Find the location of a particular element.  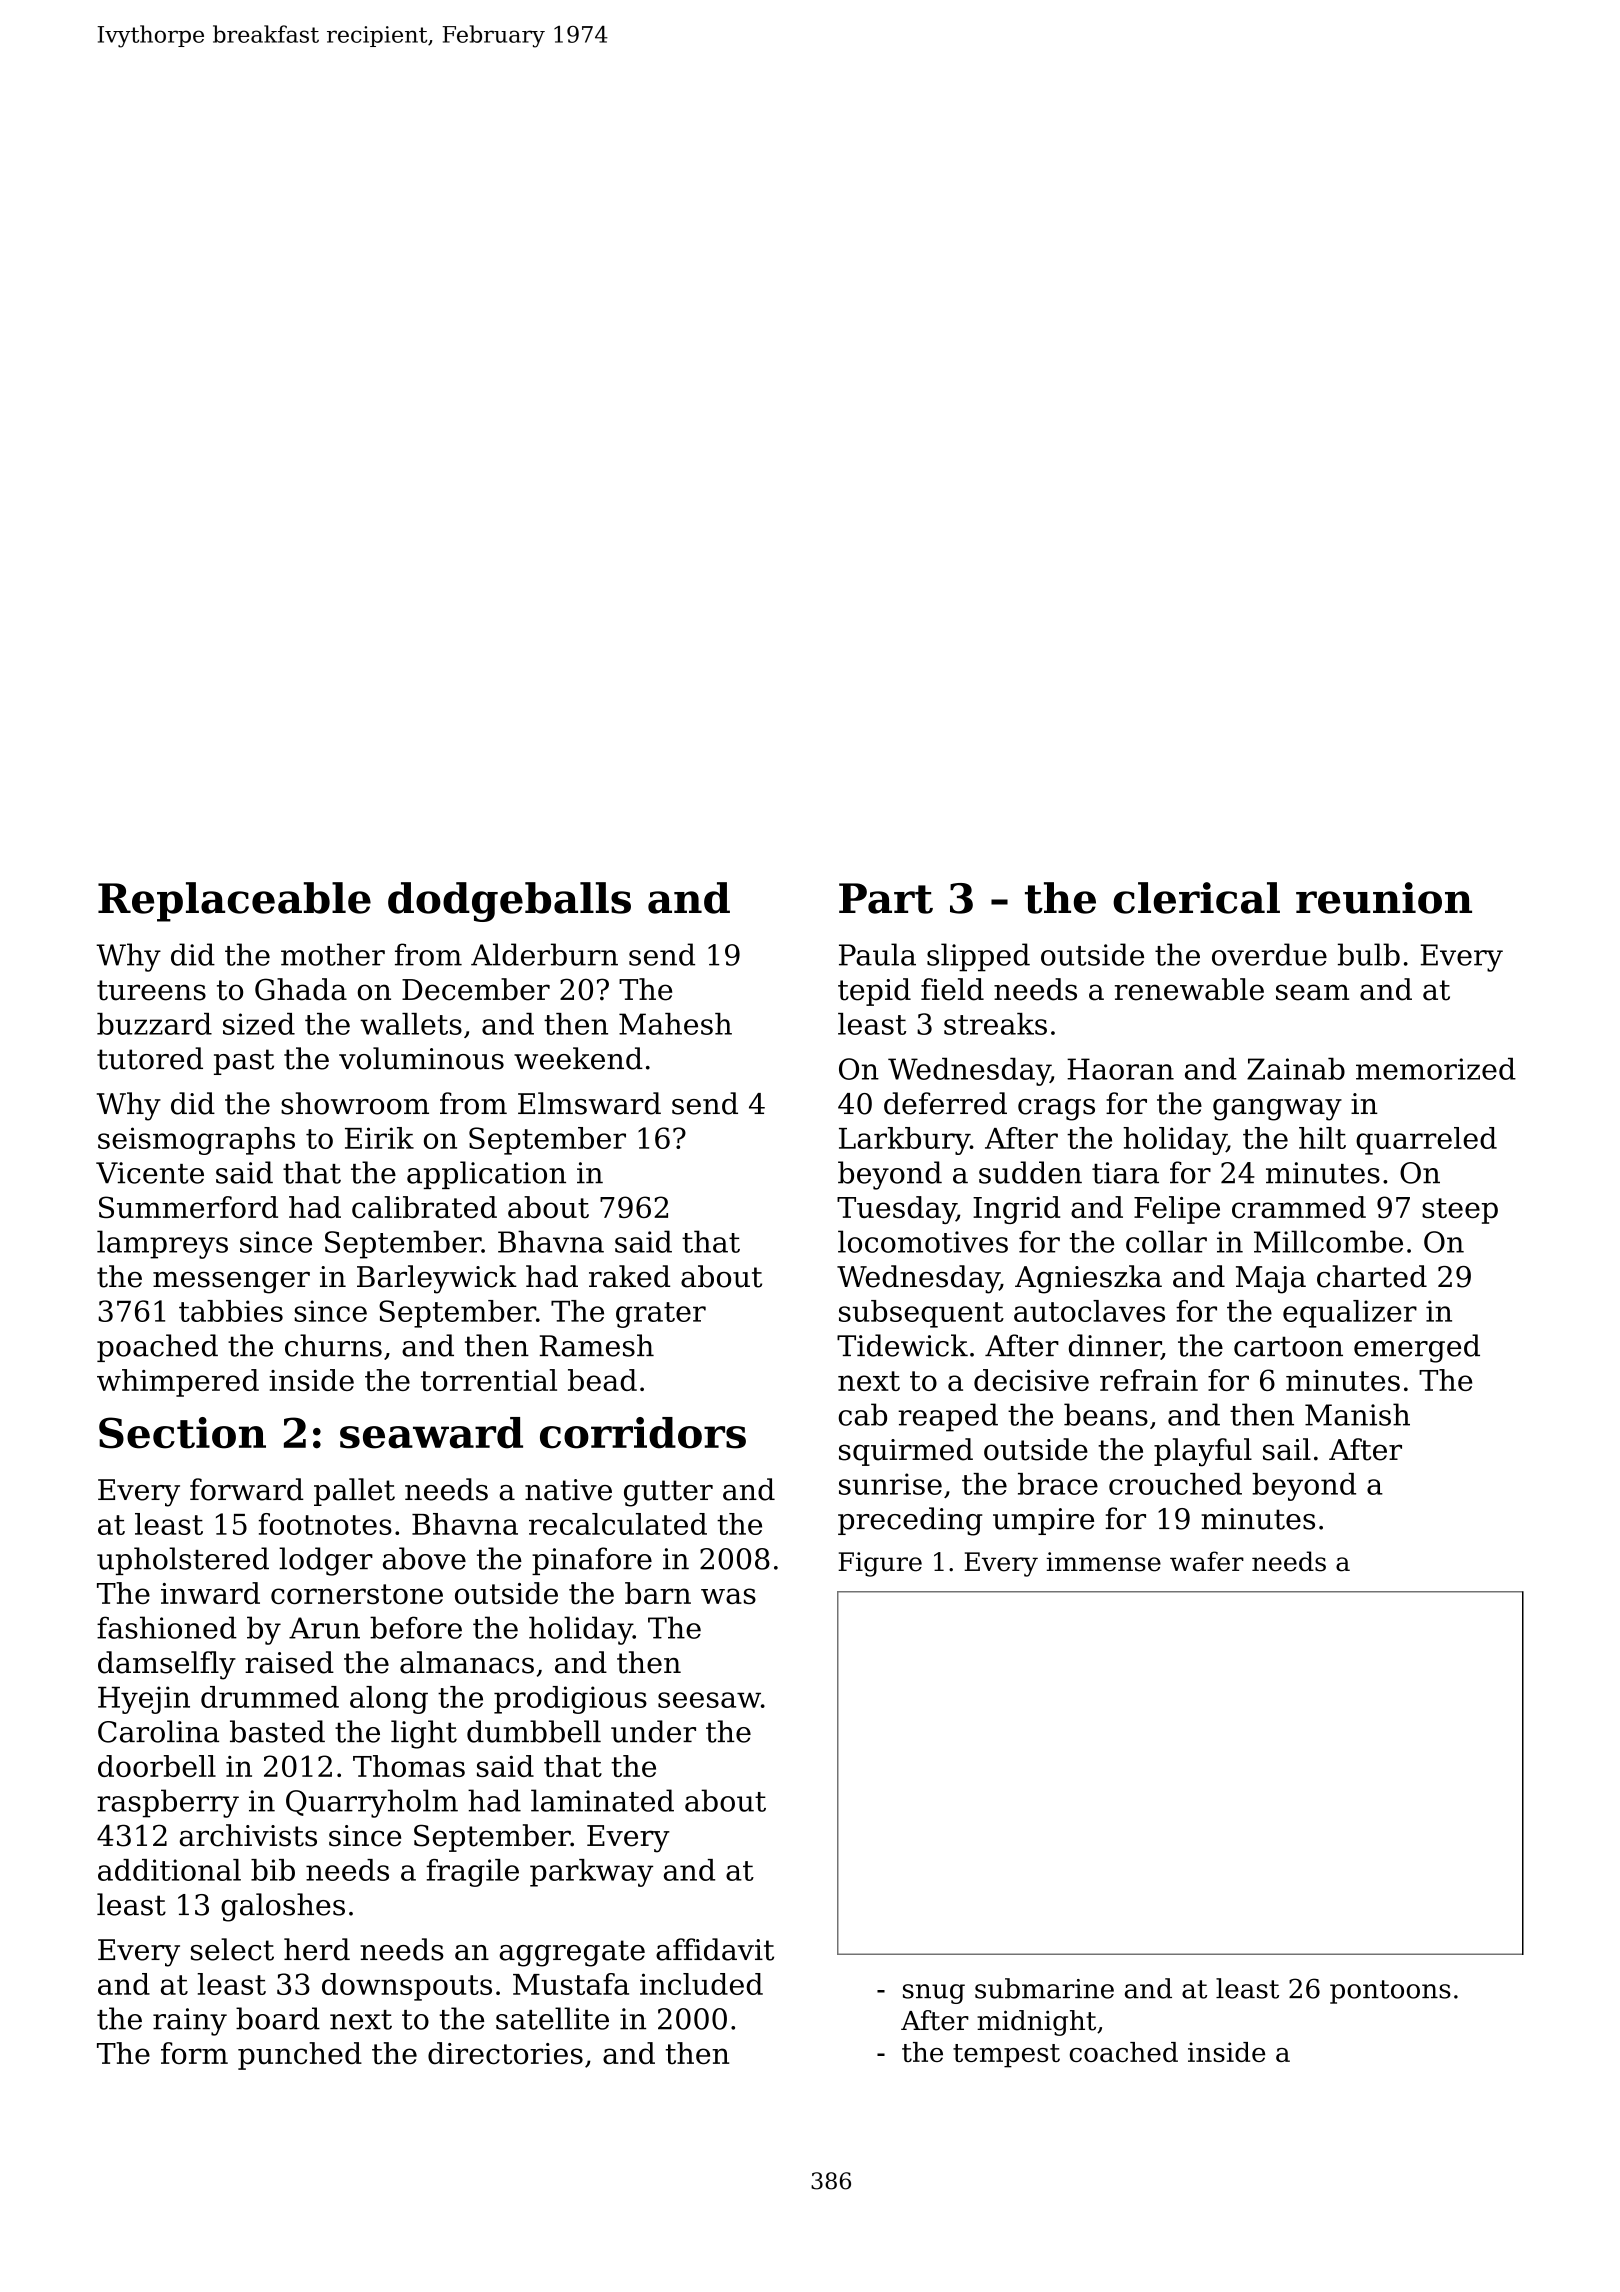

streaks is located at coordinates (995, 1024).
